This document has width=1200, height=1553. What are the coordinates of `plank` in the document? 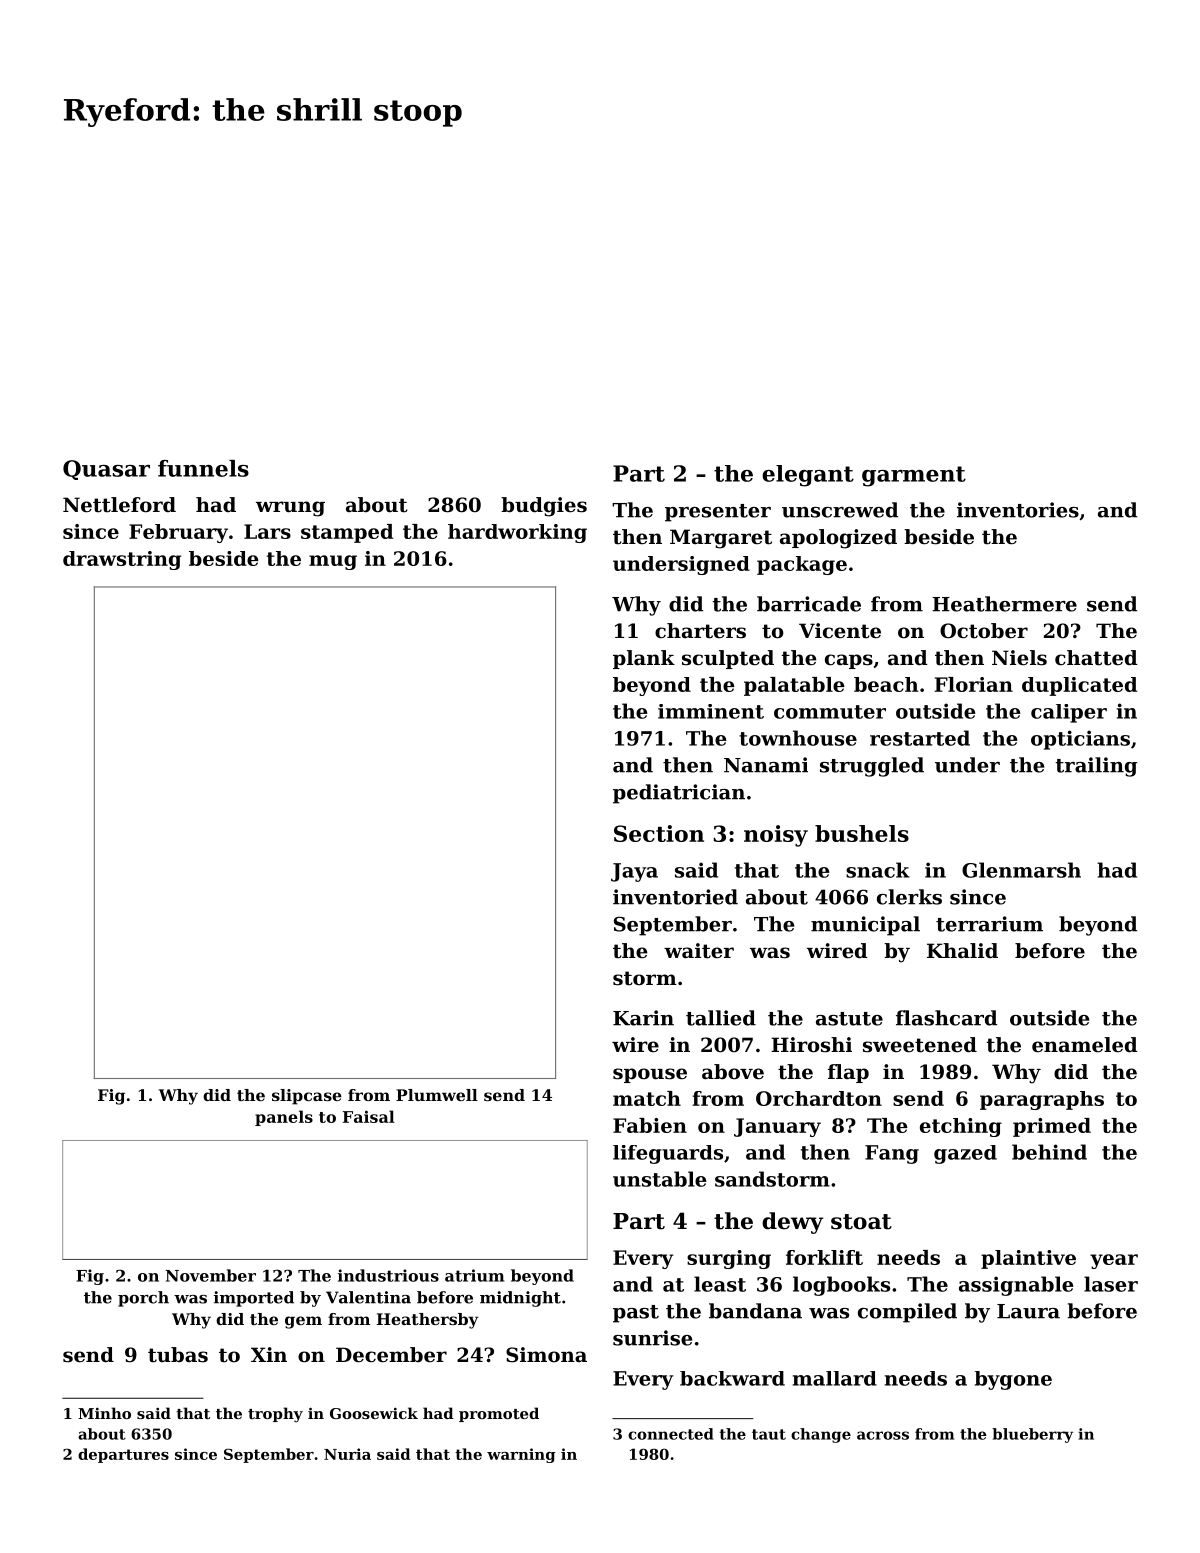 It's located at (644, 659).
